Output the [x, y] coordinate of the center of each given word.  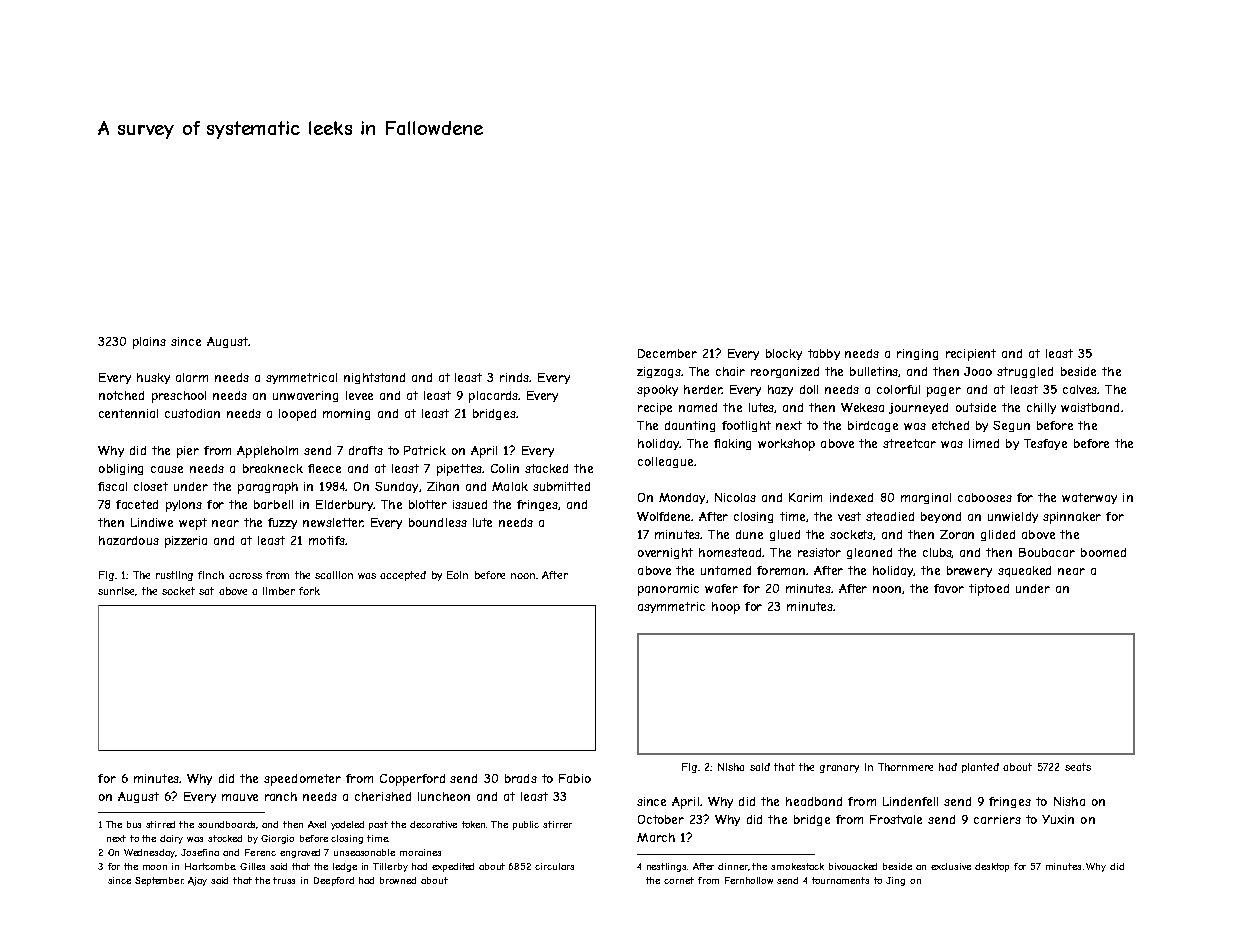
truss [284, 880]
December [667, 353]
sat [206, 591]
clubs [937, 553]
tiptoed [989, 590]
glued [785, 535]
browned [398, 880]
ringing [917, 354]
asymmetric [671, 607]
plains [149, 343]
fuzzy [282, 523]
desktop [992, 867]
